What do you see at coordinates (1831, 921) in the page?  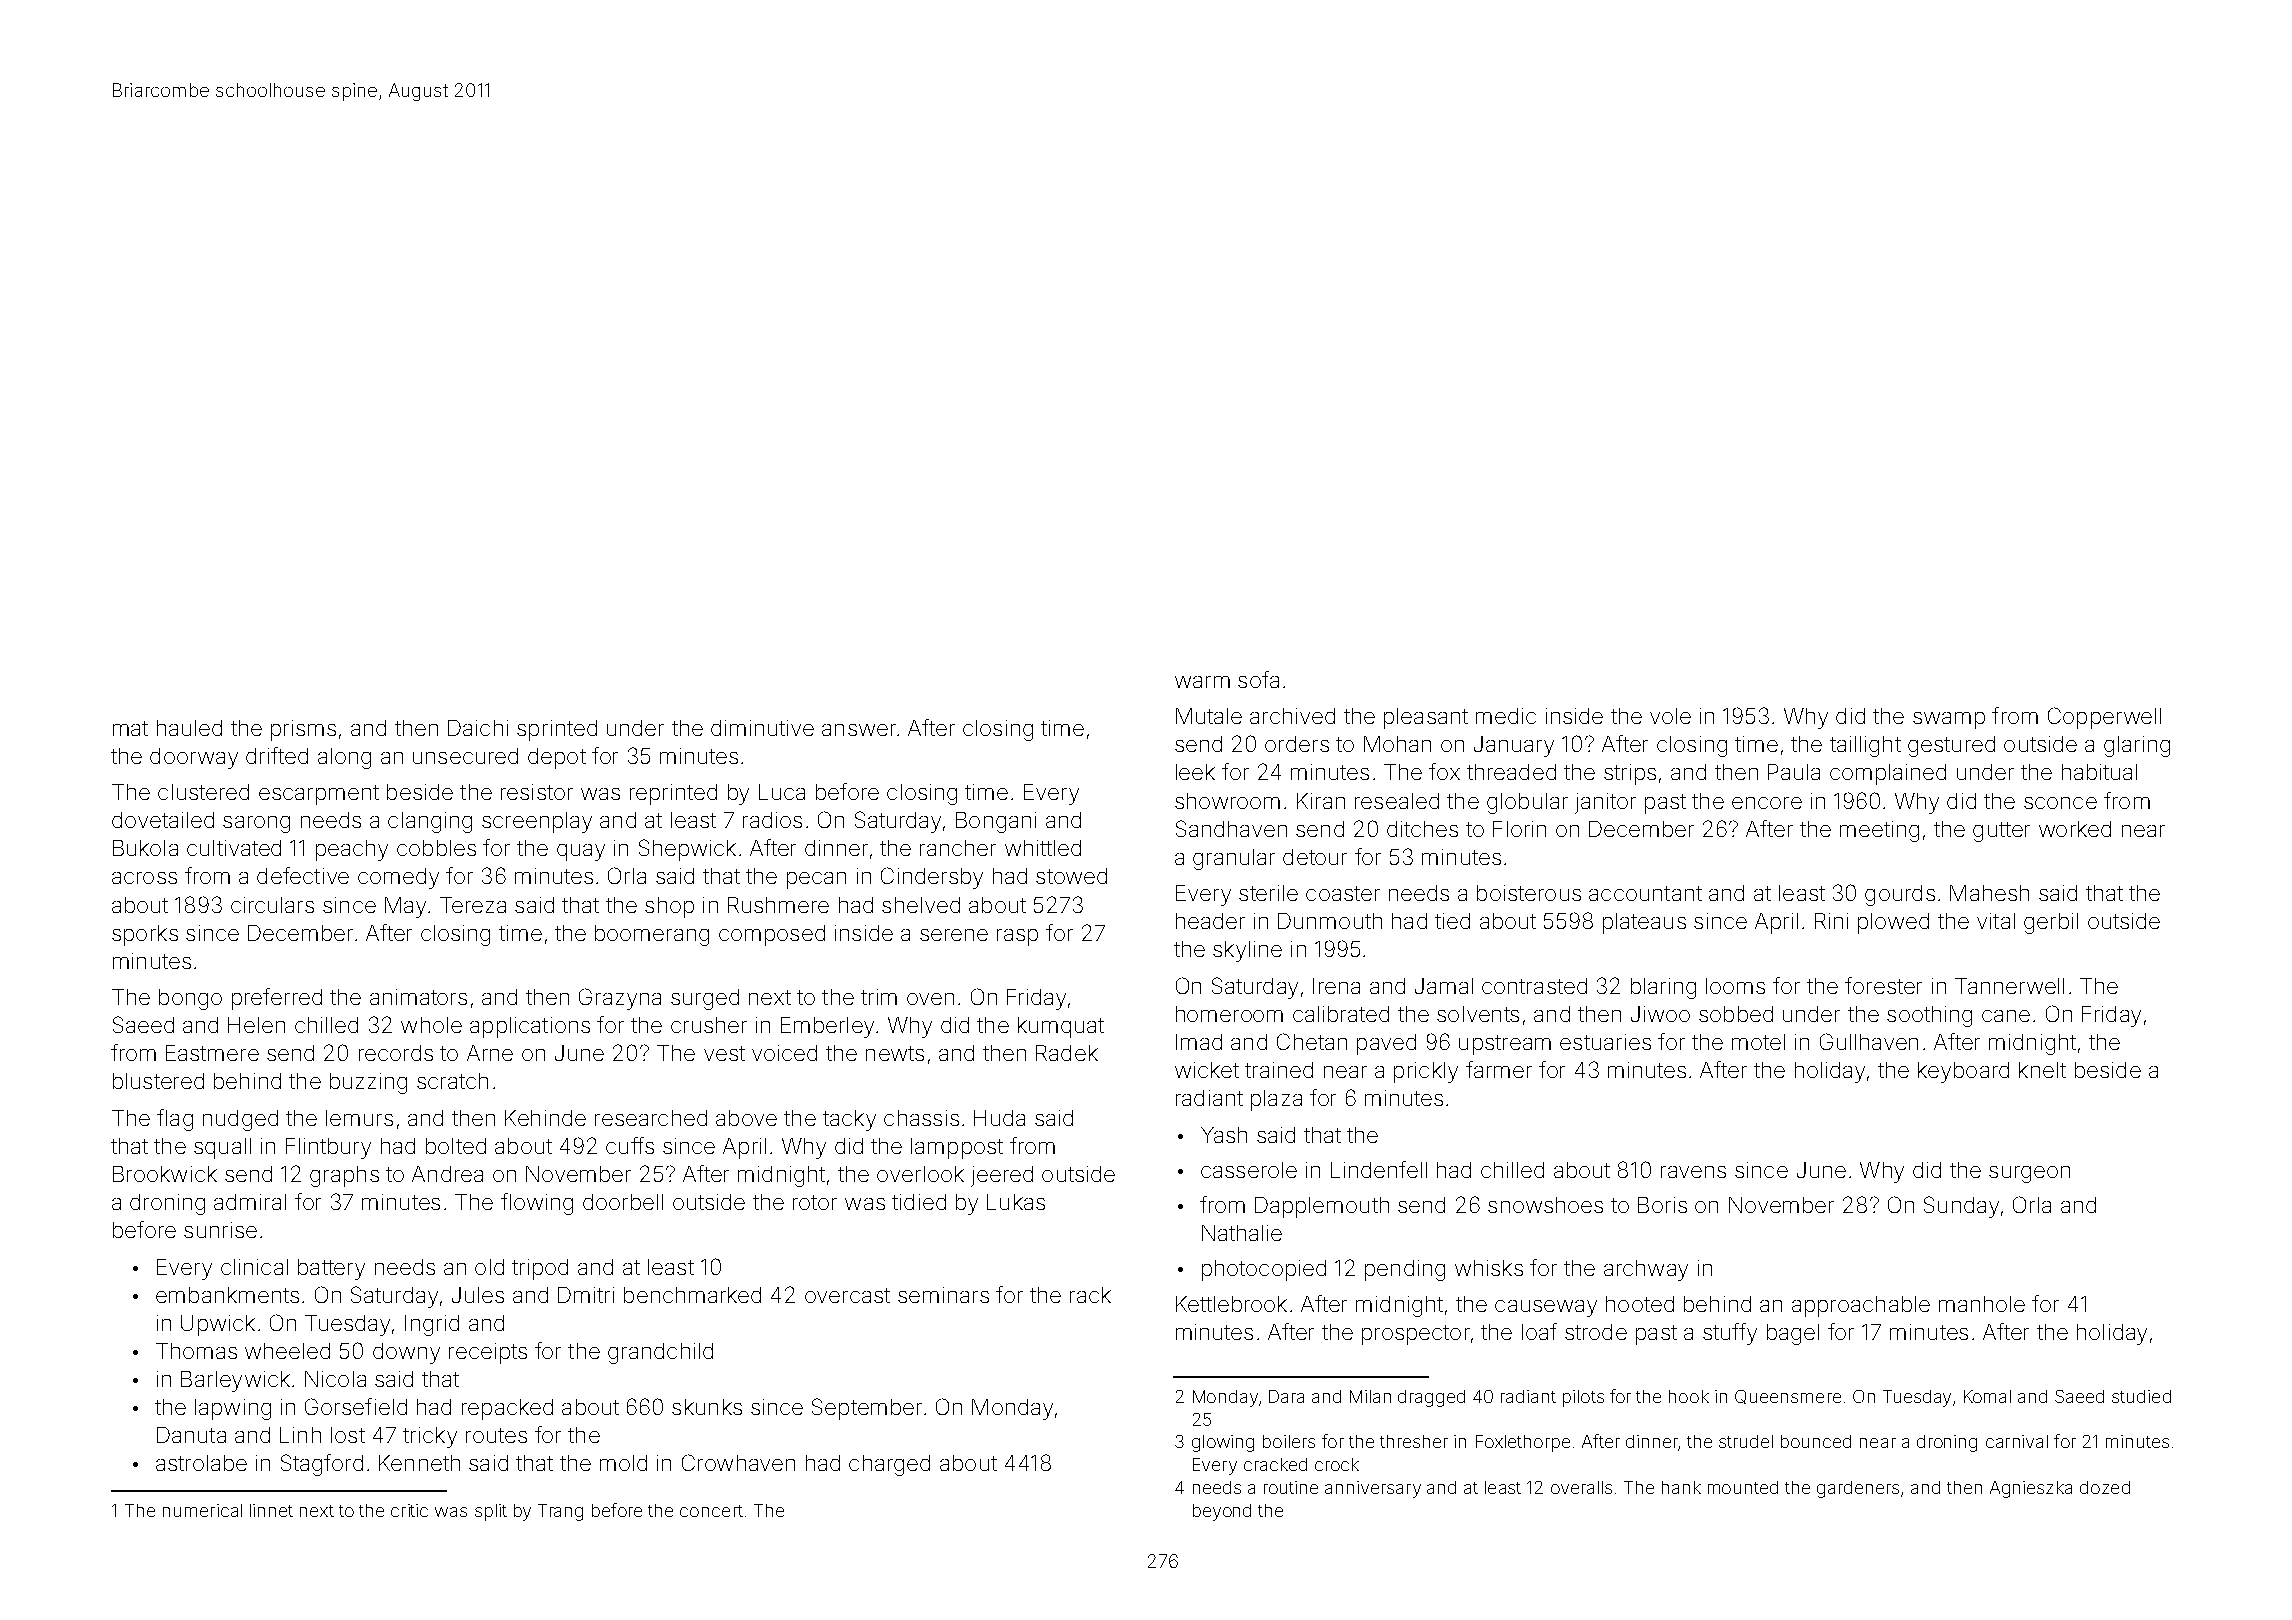 I see `Rini` at bounding box center [1831, 921].
